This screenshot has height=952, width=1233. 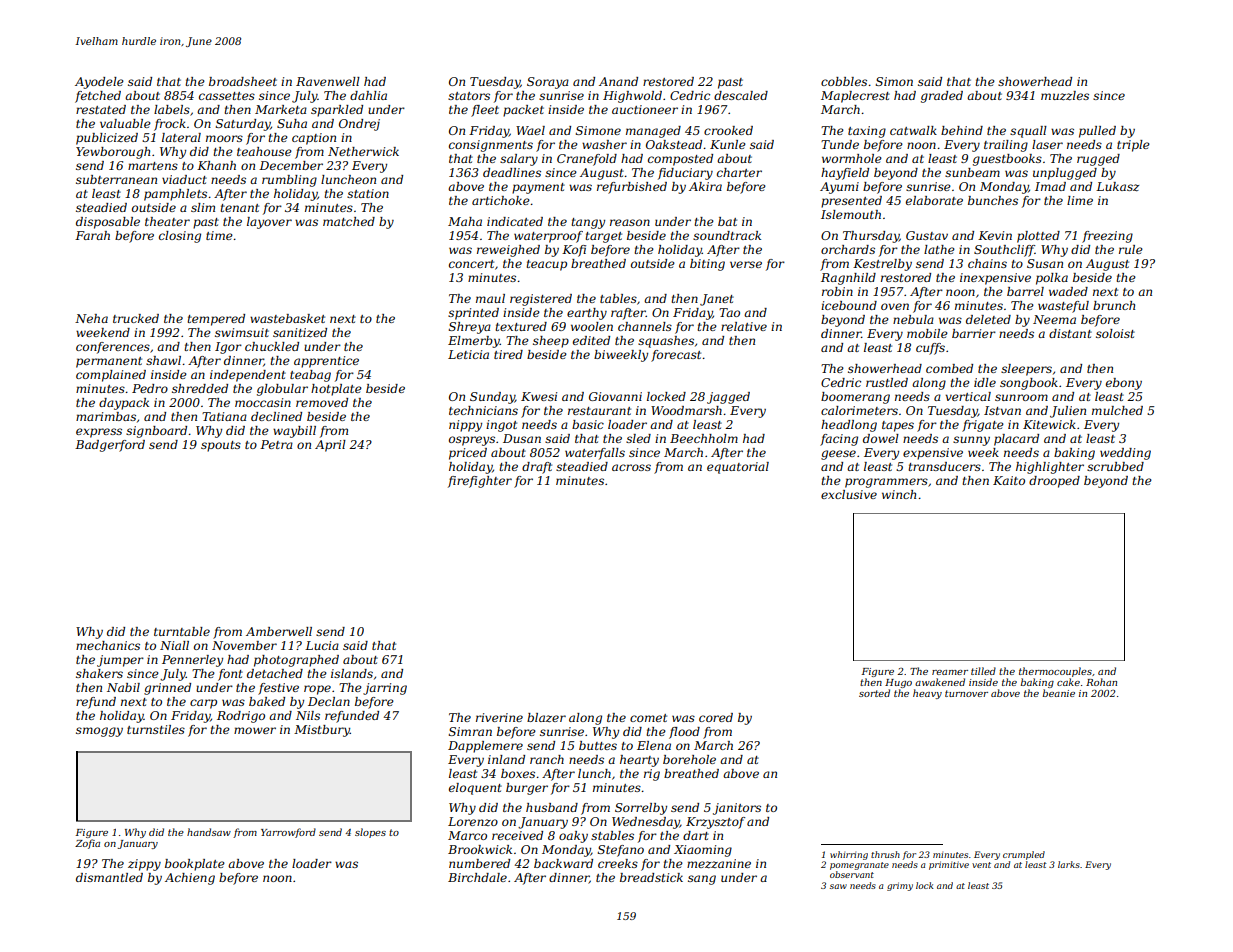 What do you see at coordinates (1069, 864) in the screenshot?
I see `larks` at bounding box center [1069, 864].
